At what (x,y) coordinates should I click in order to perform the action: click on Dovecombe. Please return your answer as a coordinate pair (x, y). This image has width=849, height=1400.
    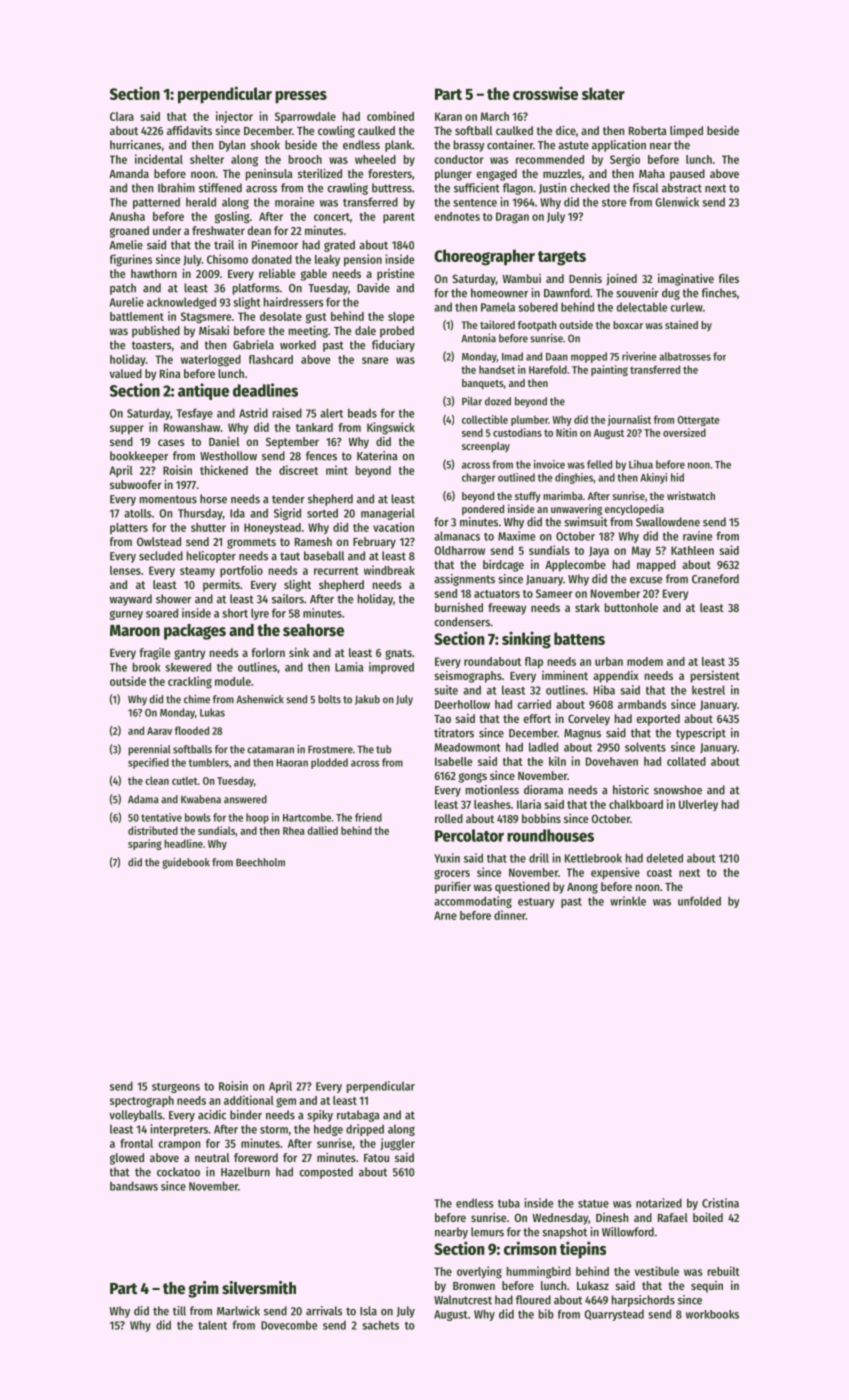
    Looking at the image, I should click on (289, 1325).
